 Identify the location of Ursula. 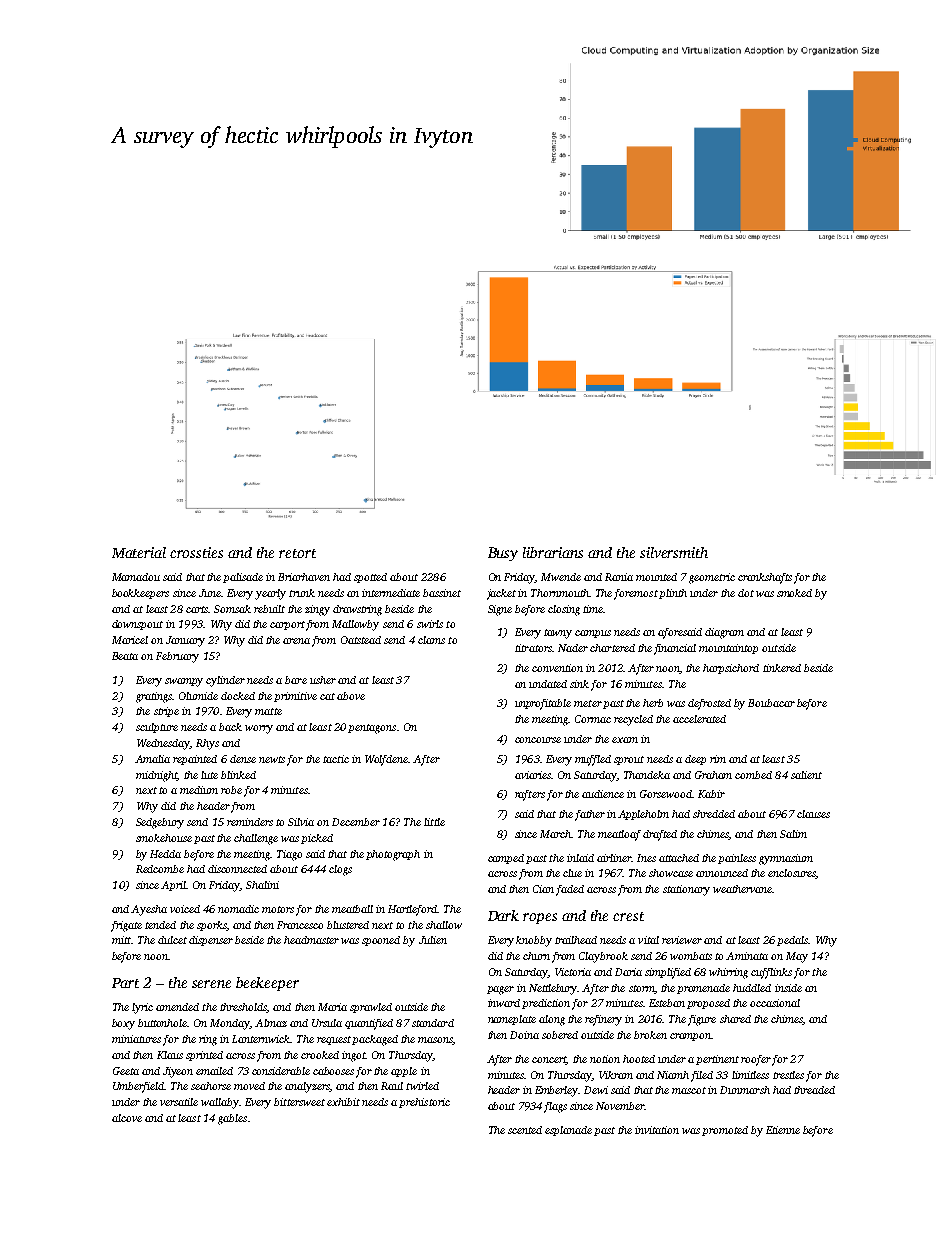
(327, 1023).
